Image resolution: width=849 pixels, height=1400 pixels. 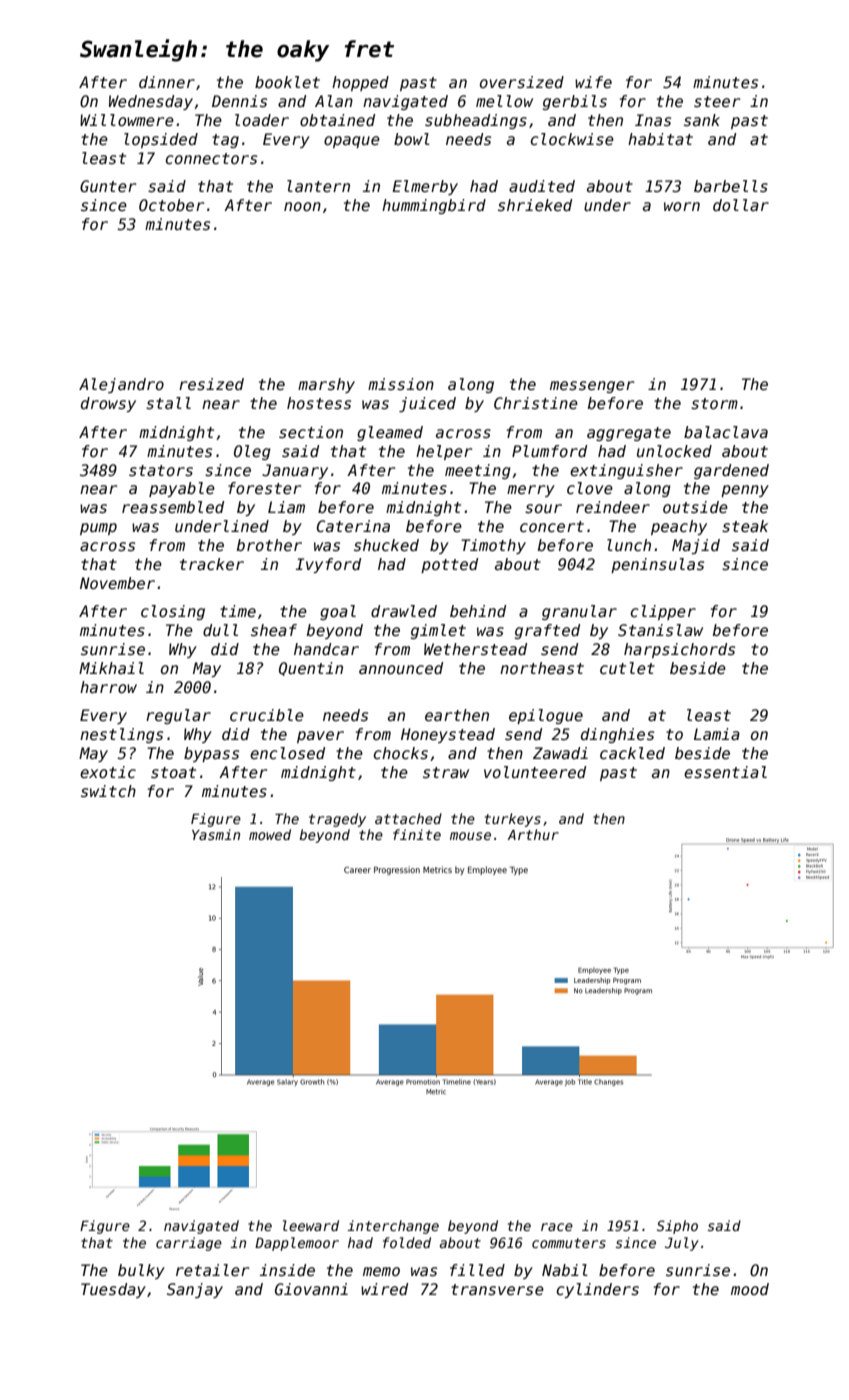 I want to click on Gunter, so click(x=108, y=186).
